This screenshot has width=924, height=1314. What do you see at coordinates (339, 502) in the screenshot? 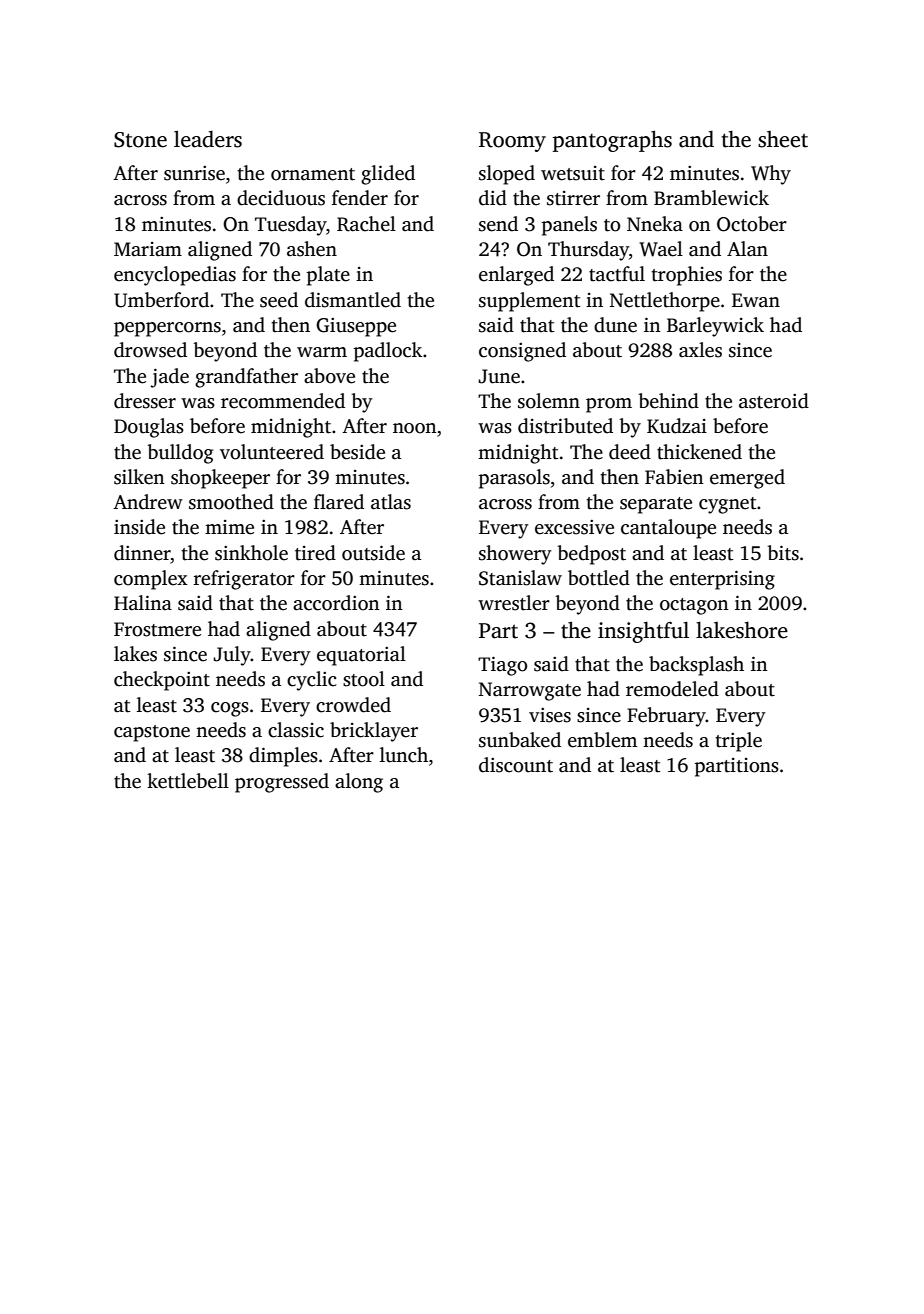
I see `flared` at bounding box center [339, 502].
